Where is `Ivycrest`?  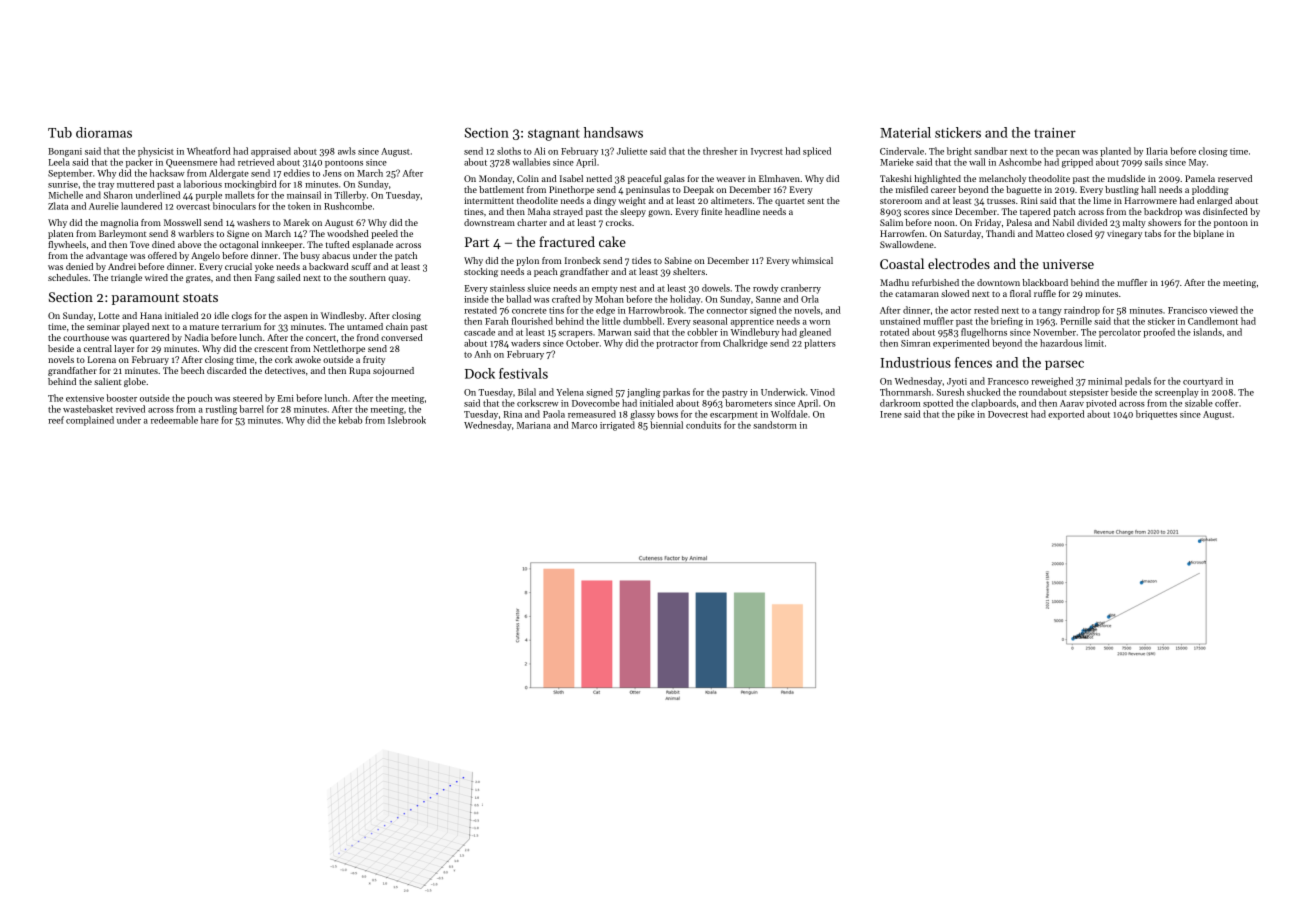 Ivycrest is located at coordinates (767, 152).
